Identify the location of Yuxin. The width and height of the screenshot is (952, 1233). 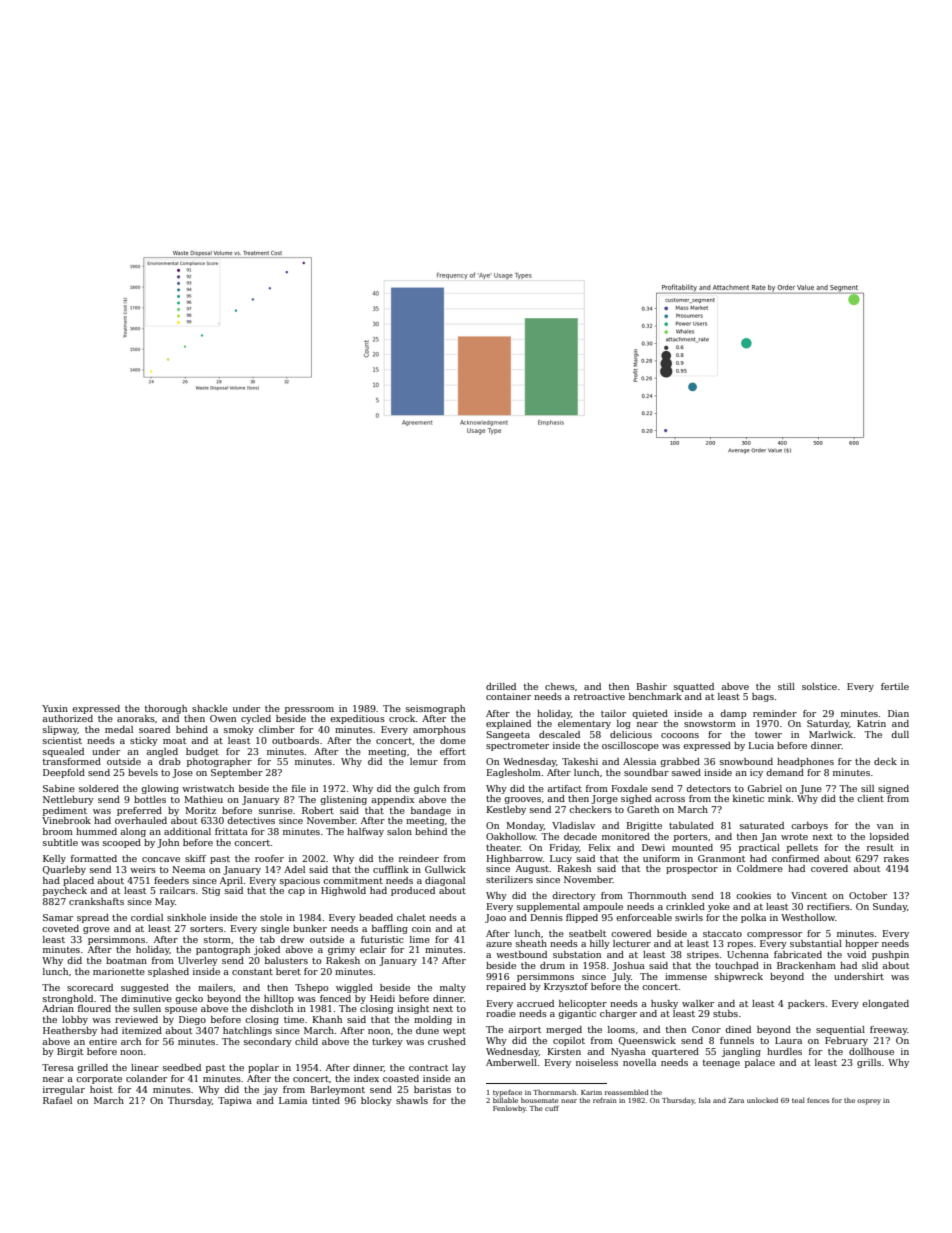
(55, 708).
